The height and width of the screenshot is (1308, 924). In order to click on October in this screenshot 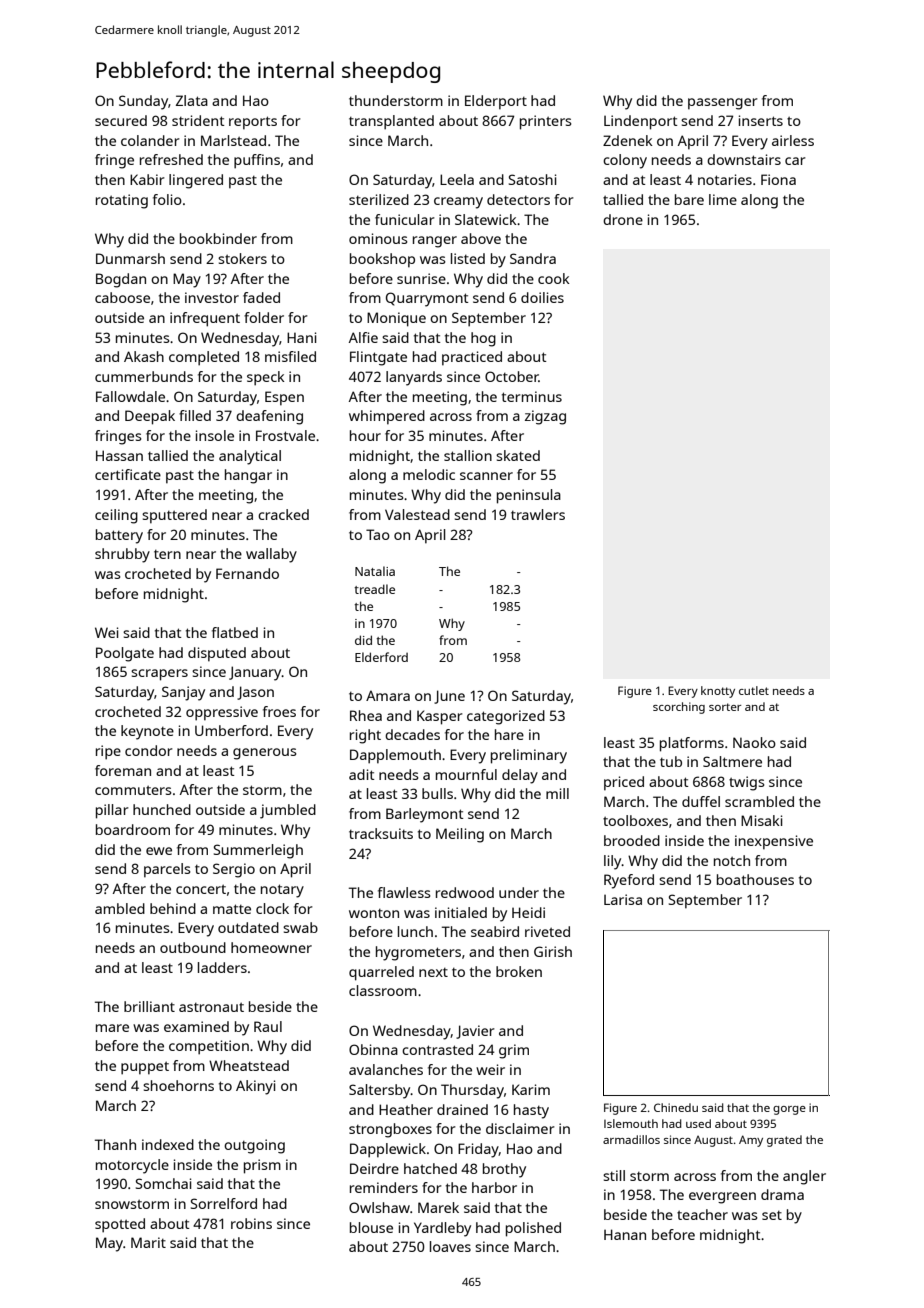, I will do `click(512, 376)`.
